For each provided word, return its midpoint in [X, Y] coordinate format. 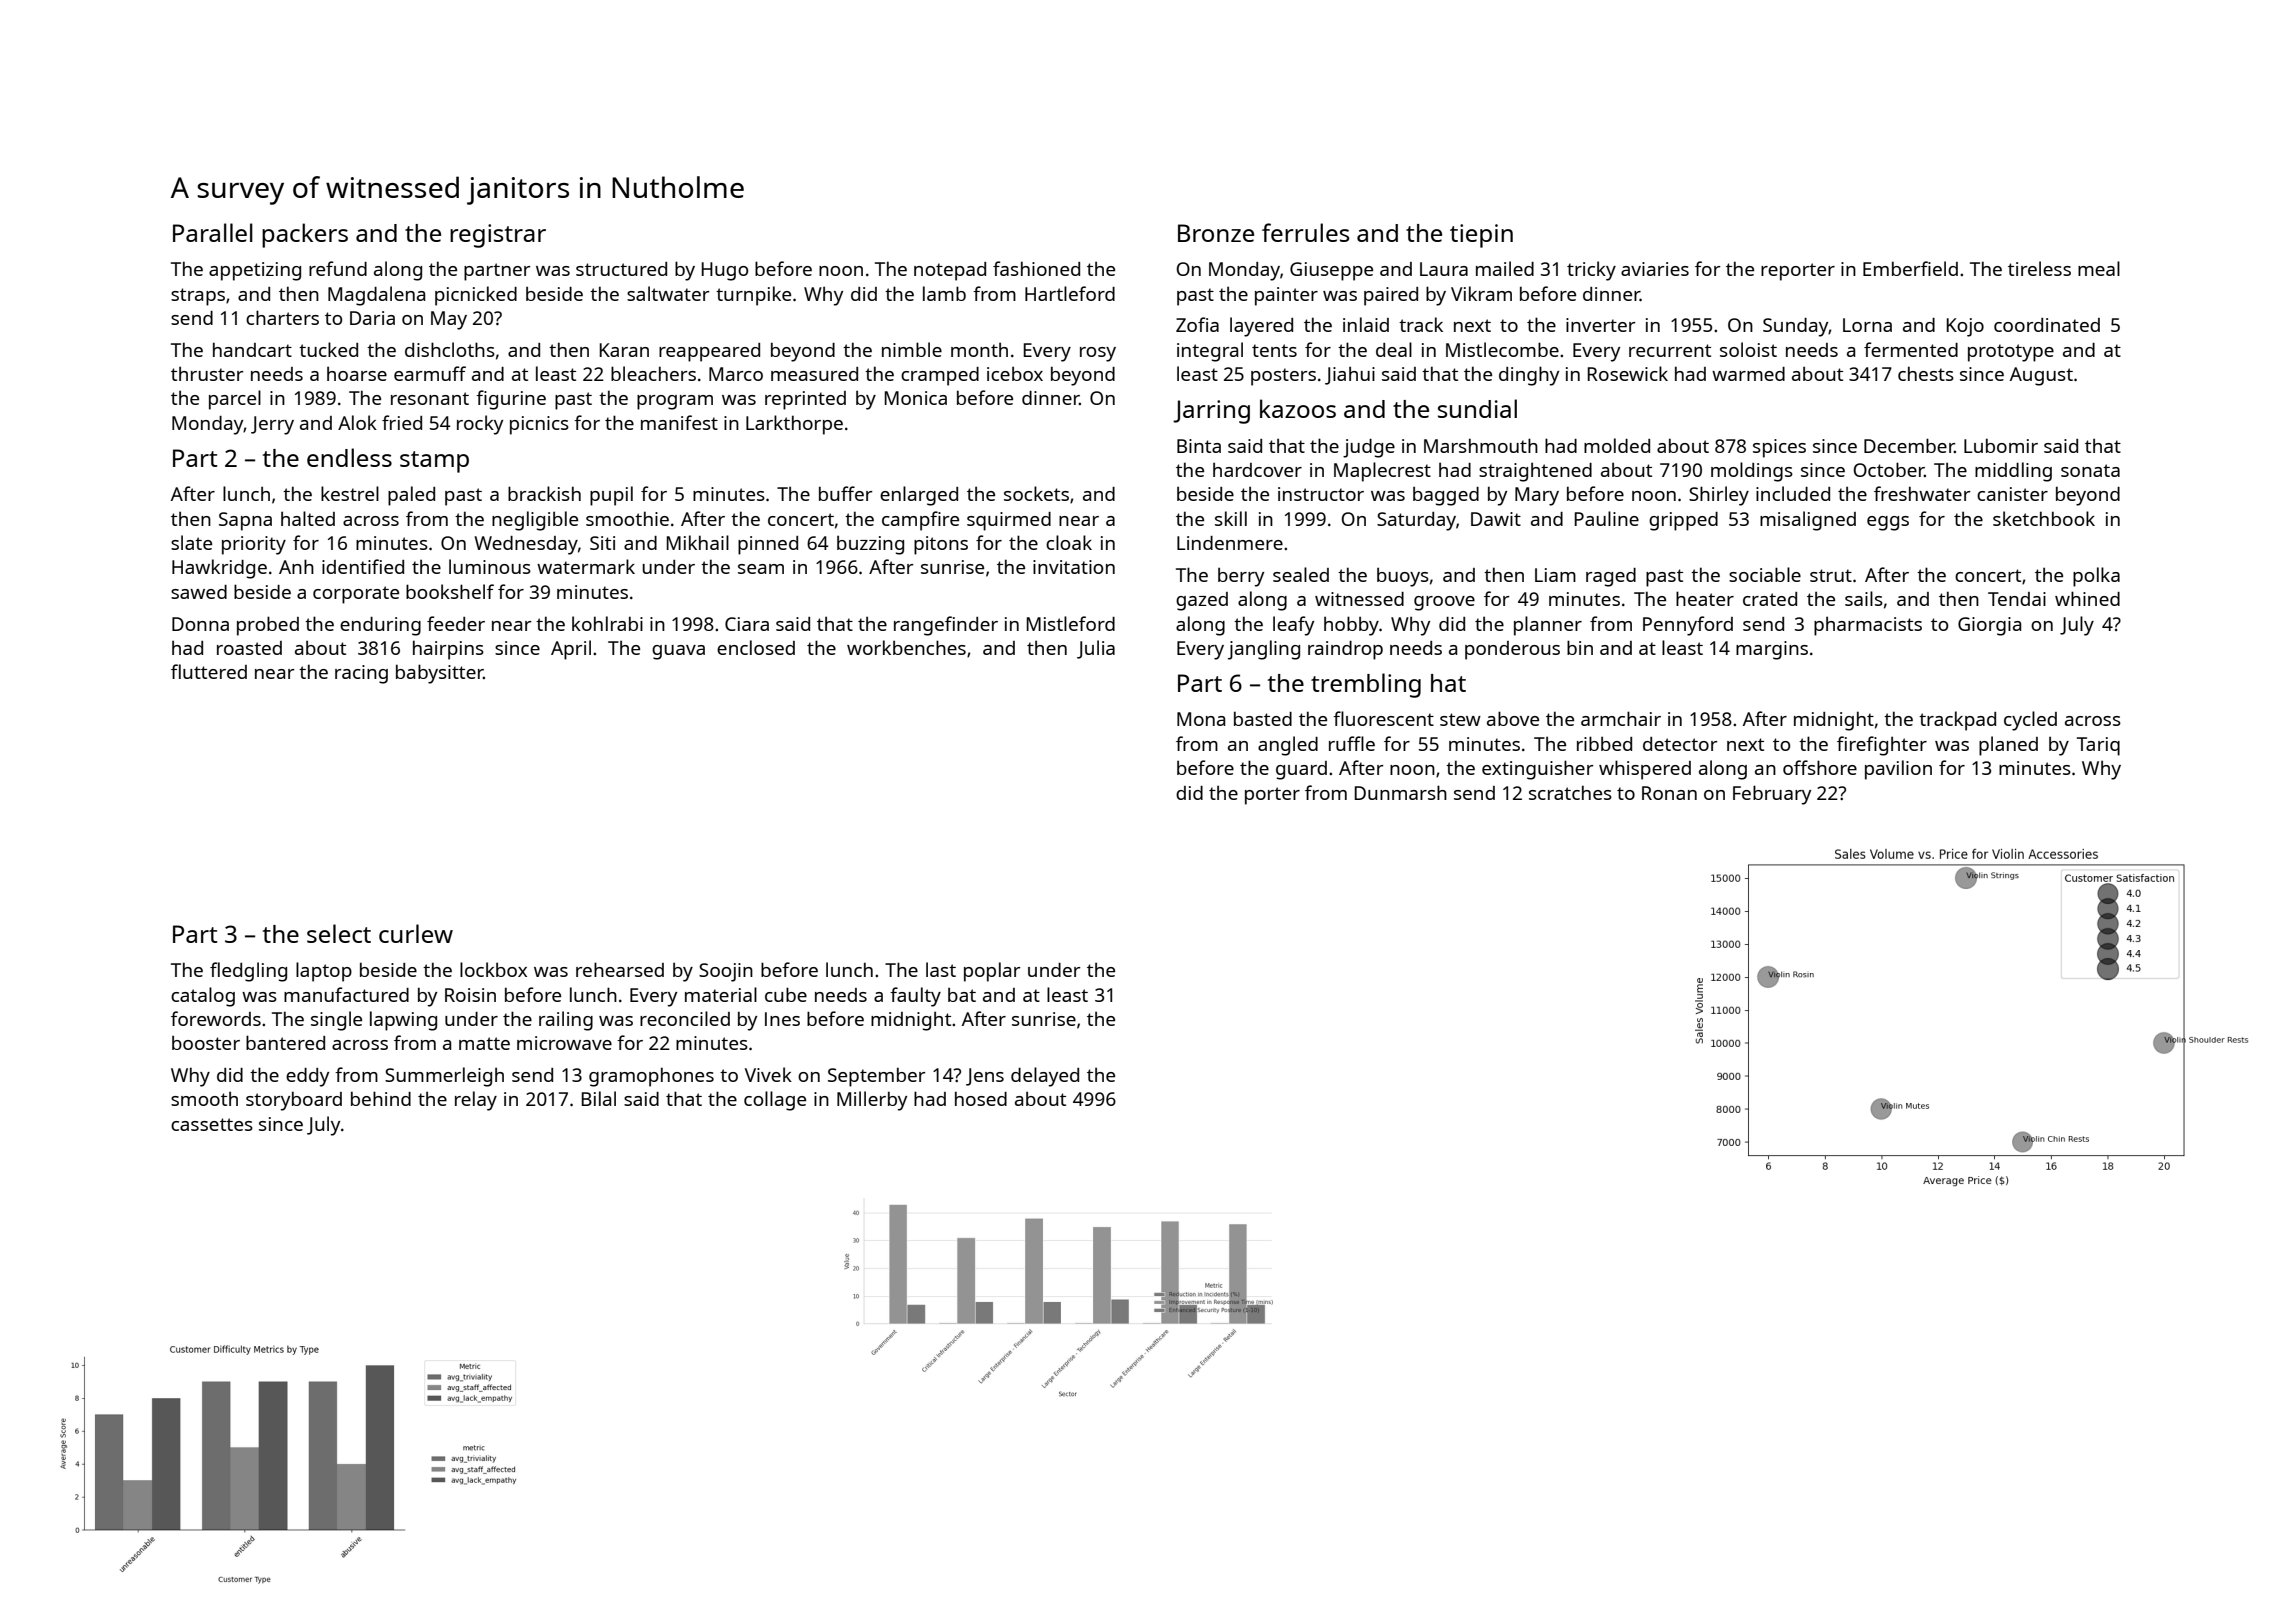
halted [308, 518]
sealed [1301, 574]
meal [2099, 268]
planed [2008, 746]
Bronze [1216, 233]
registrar [498, 236]
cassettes [212, 1124]
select [339, 933]
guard [1301, 770]
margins [1772, 650]
